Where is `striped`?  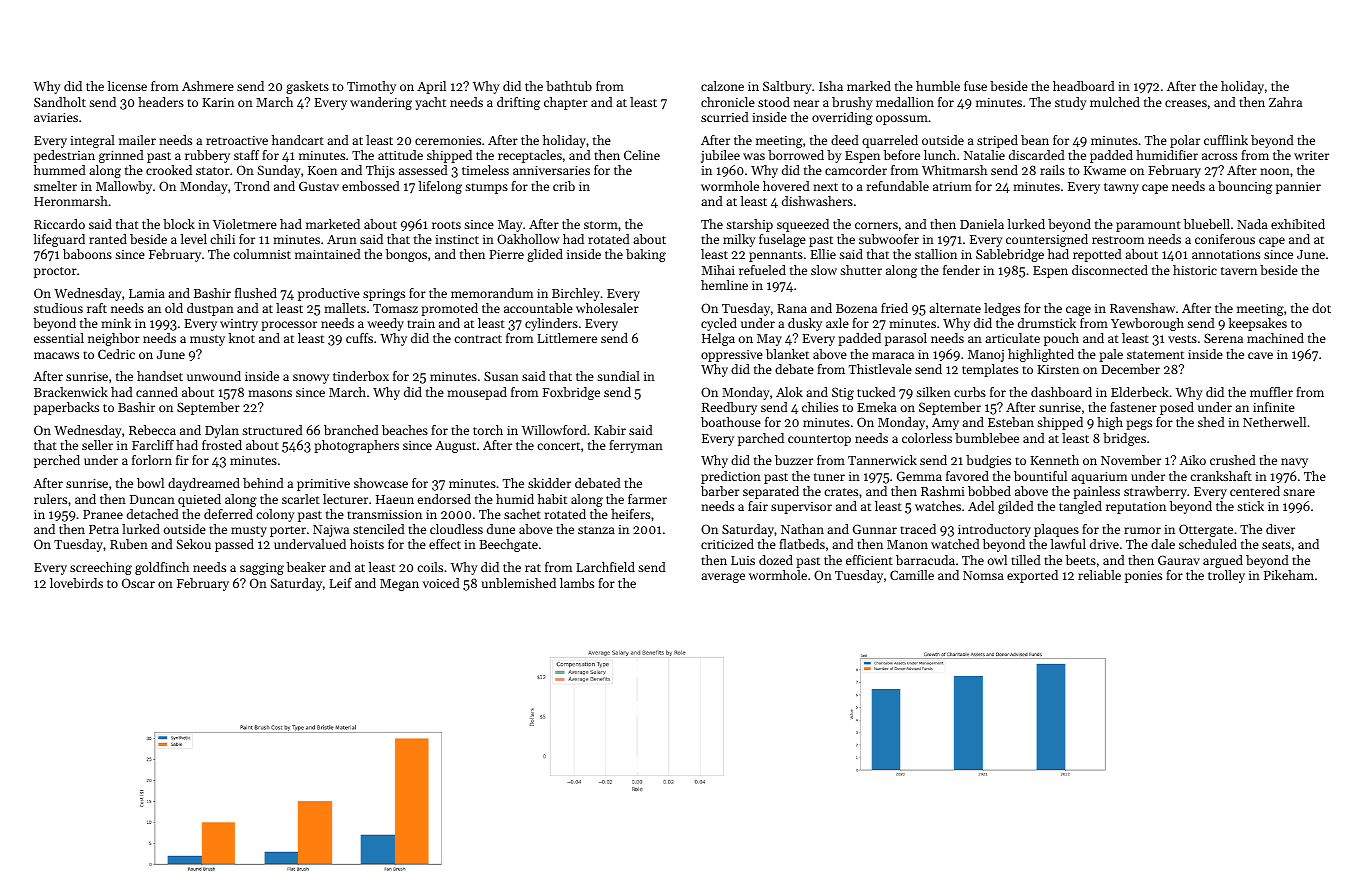 striped is located at coordinates (997, 141).
